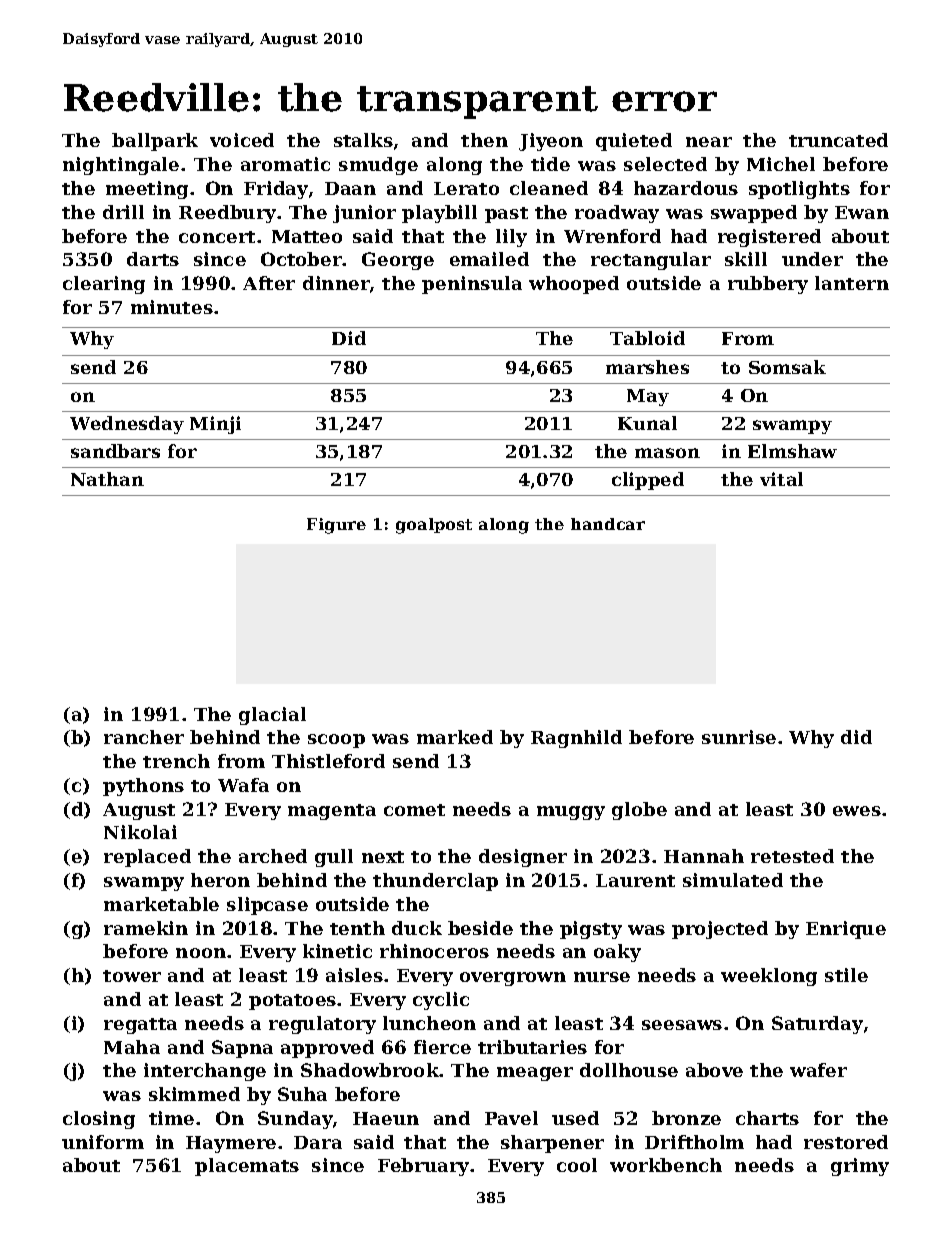  I want to click on interchange, so click(205, 1072).
